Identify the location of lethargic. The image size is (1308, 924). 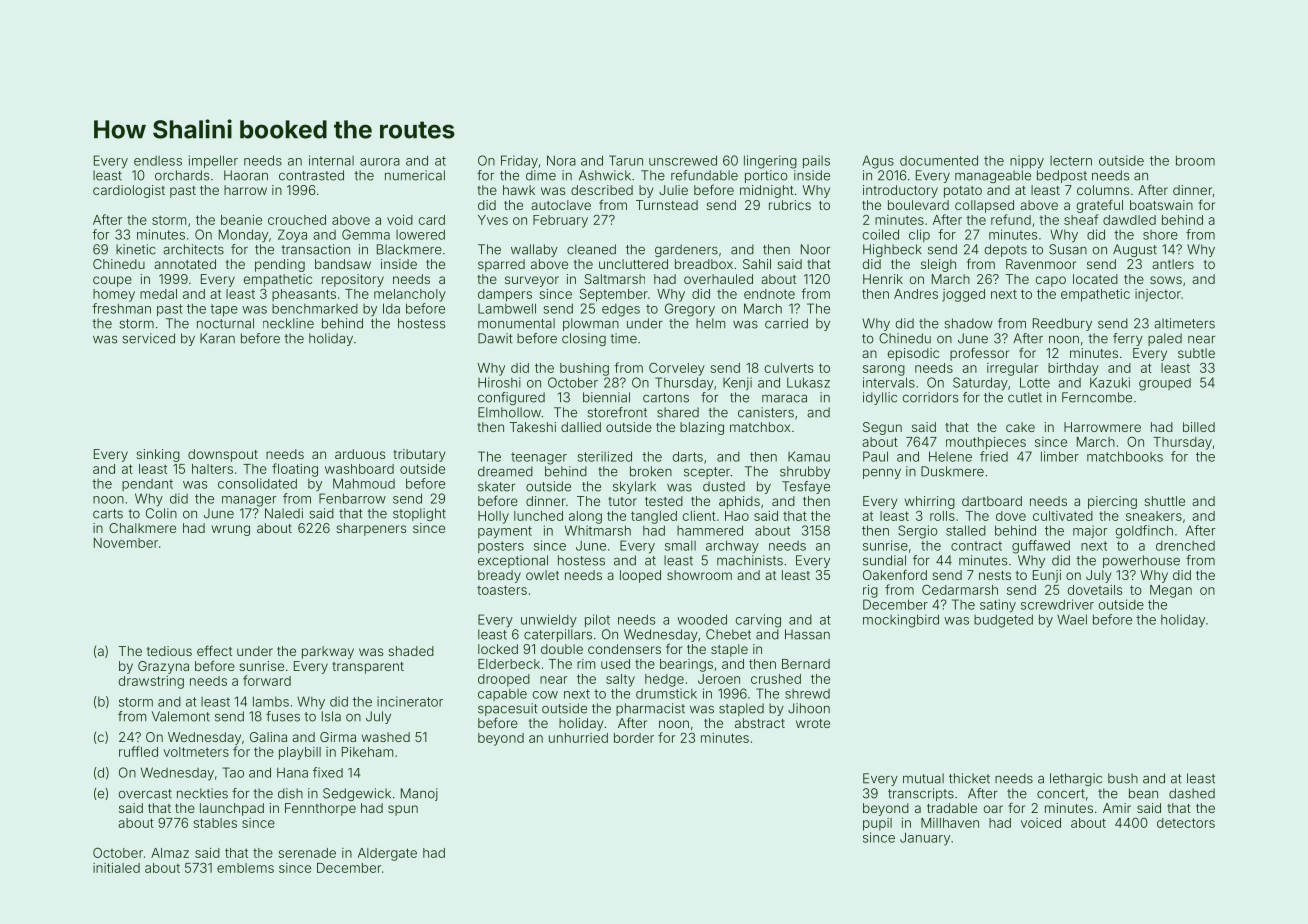
(1076, 779).
